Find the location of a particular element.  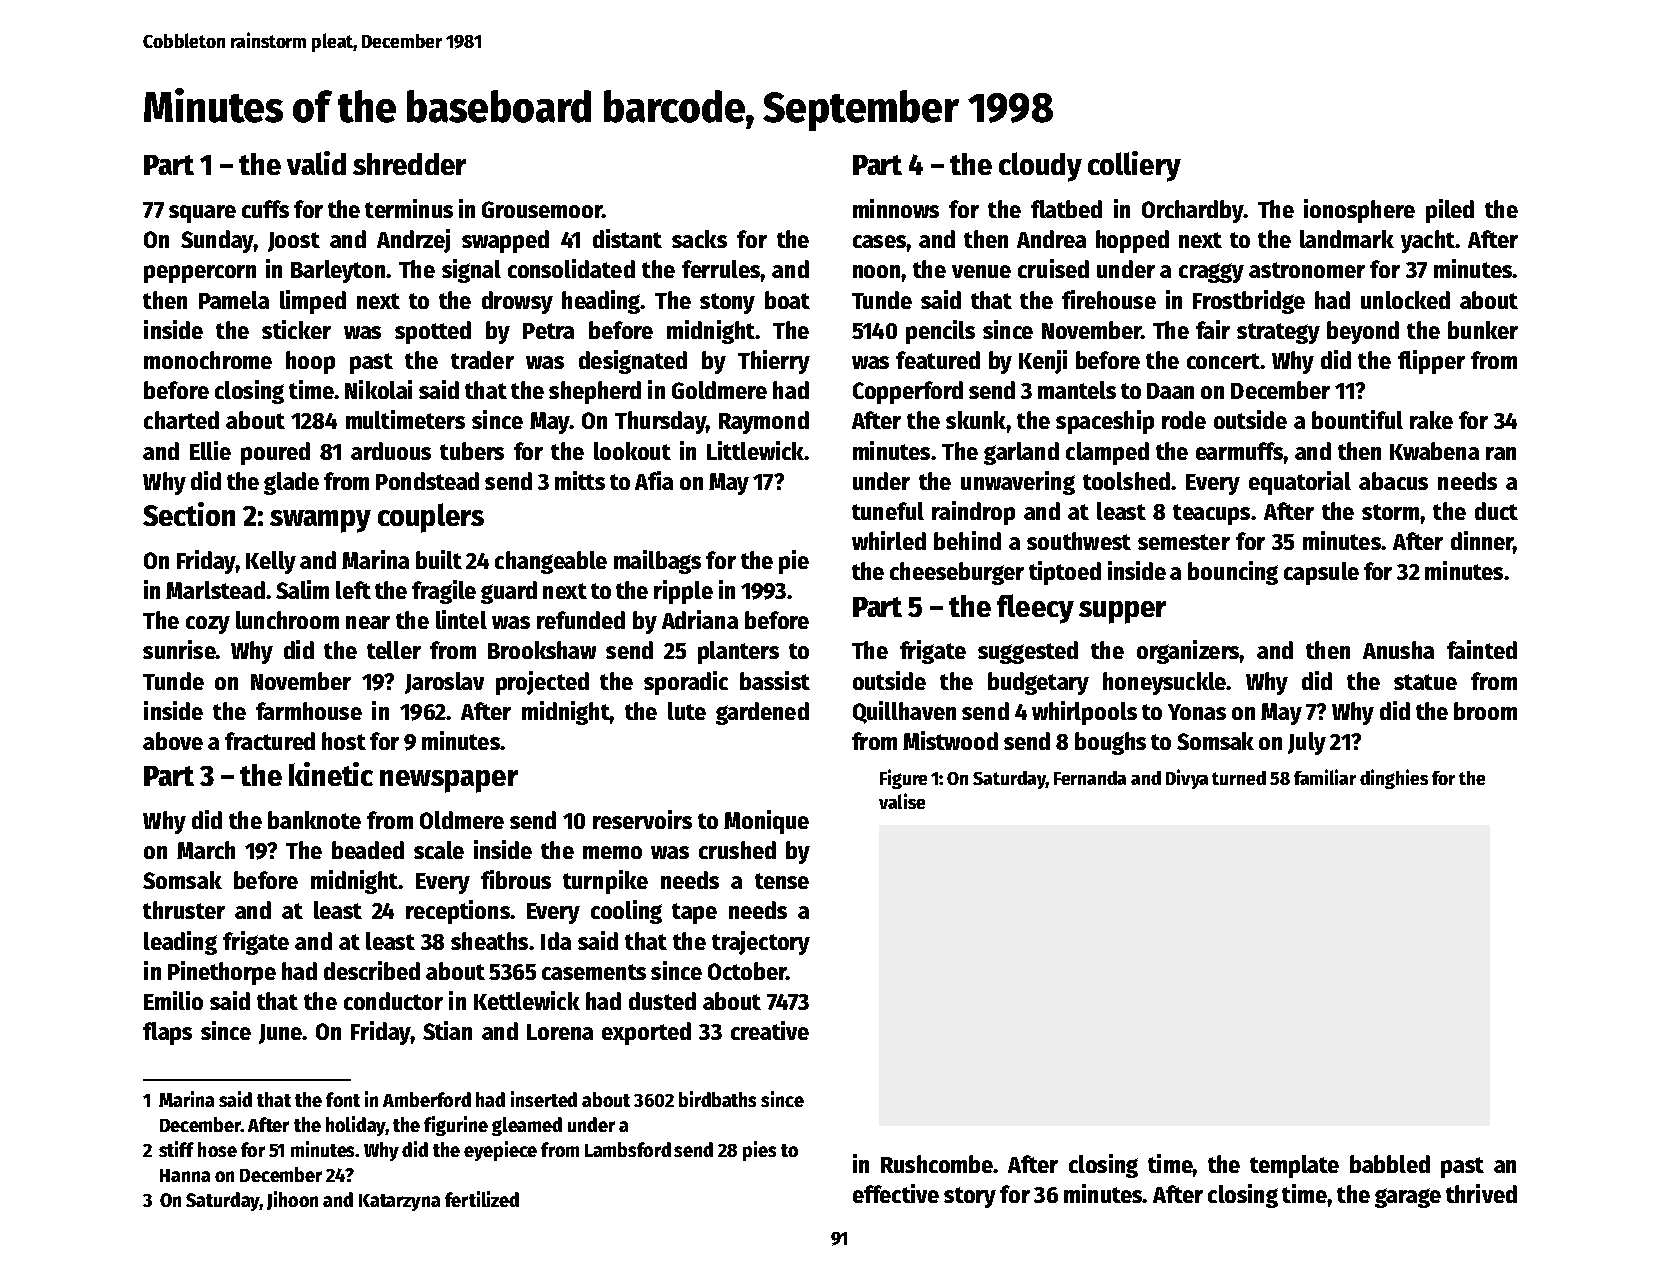

casements is located at coordinates (594, 972).
